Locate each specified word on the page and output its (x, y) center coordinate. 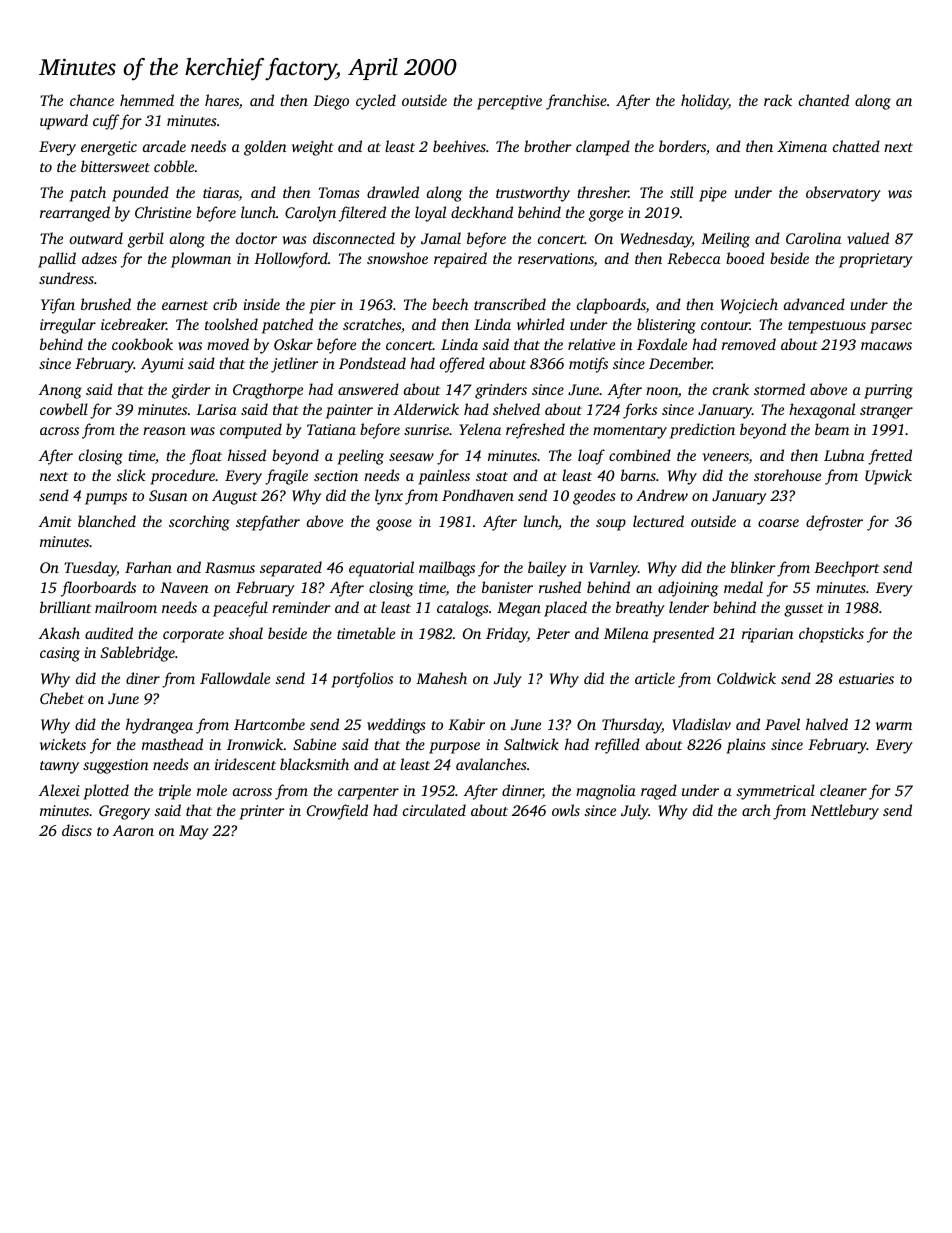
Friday (507, 635)
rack (778, 100)
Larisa (216, 409)
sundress (66, 278)
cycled (376, 102)
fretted (890, 457)
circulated (434, 810)
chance (92, 100)
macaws (886, 346)
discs (77, 830)
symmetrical (776, 792)
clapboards (611, 306)
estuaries (866, 678)
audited (109, 633)
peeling (360, 457)
